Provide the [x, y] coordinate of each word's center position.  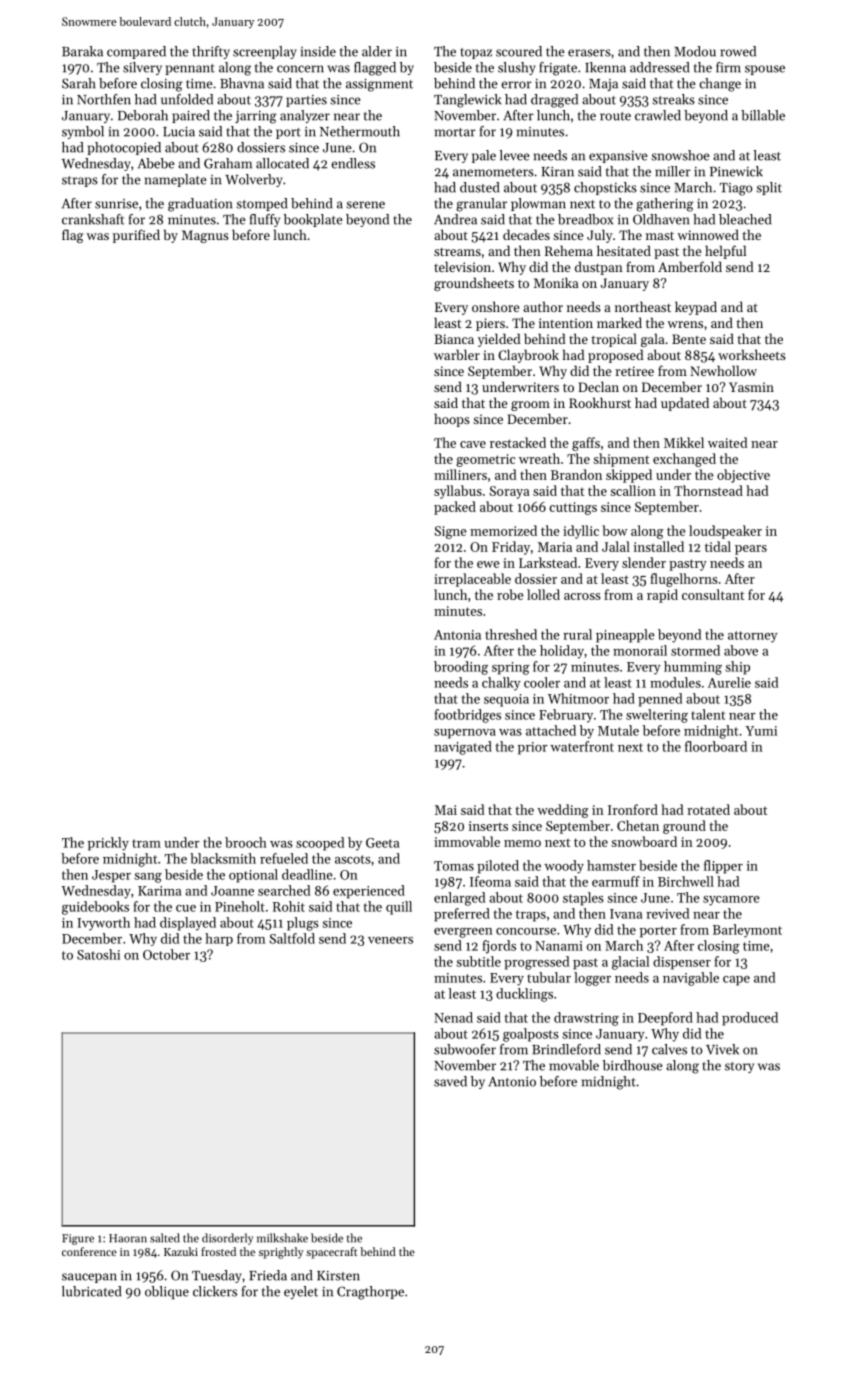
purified [136, 236]
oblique [167, 1292]
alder [377, 51]
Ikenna [605, 67]
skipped [629, 476]
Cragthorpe [370, 1293]
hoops [452, 420]
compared [136, 52]
